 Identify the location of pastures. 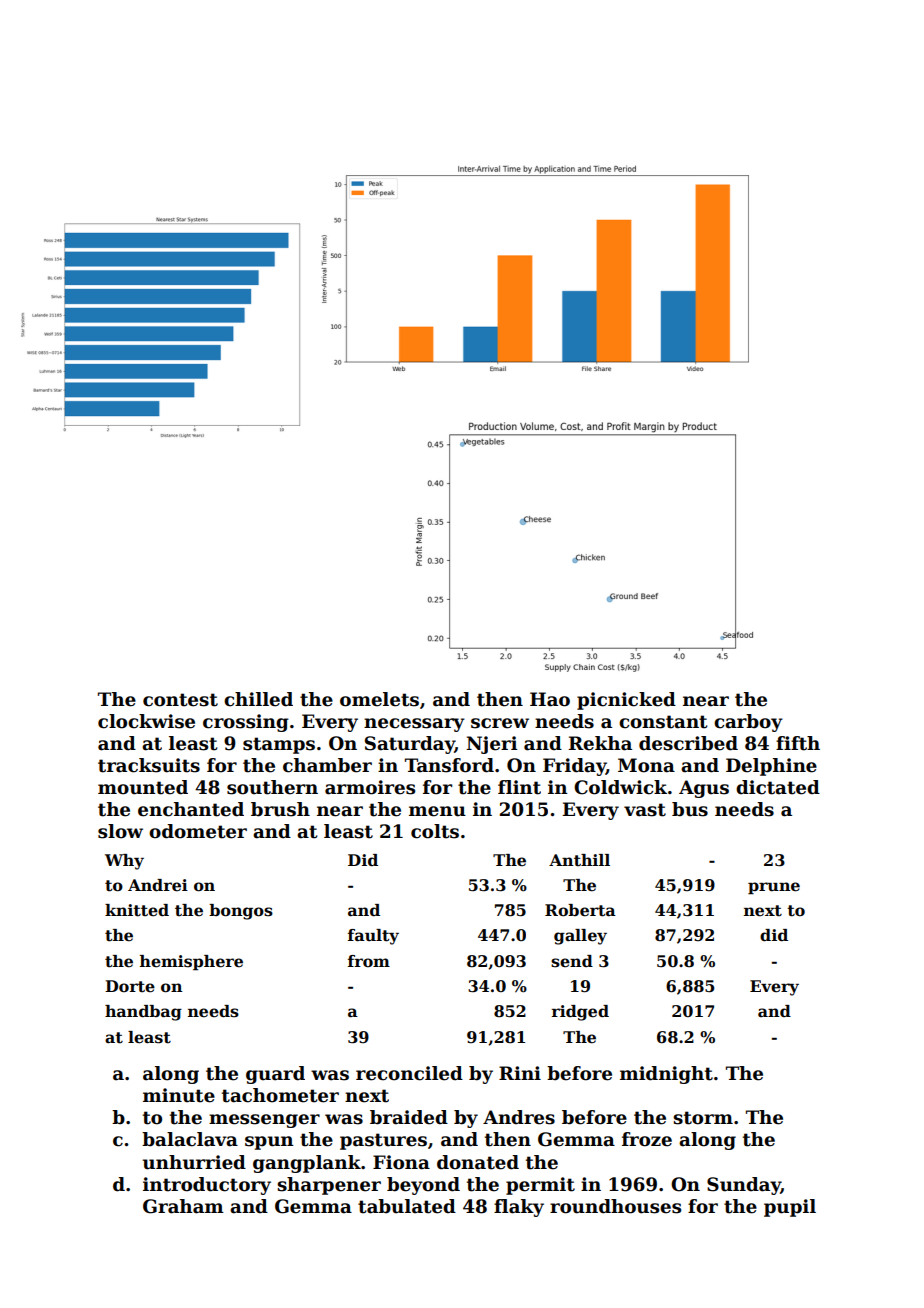
(383, 1141).
